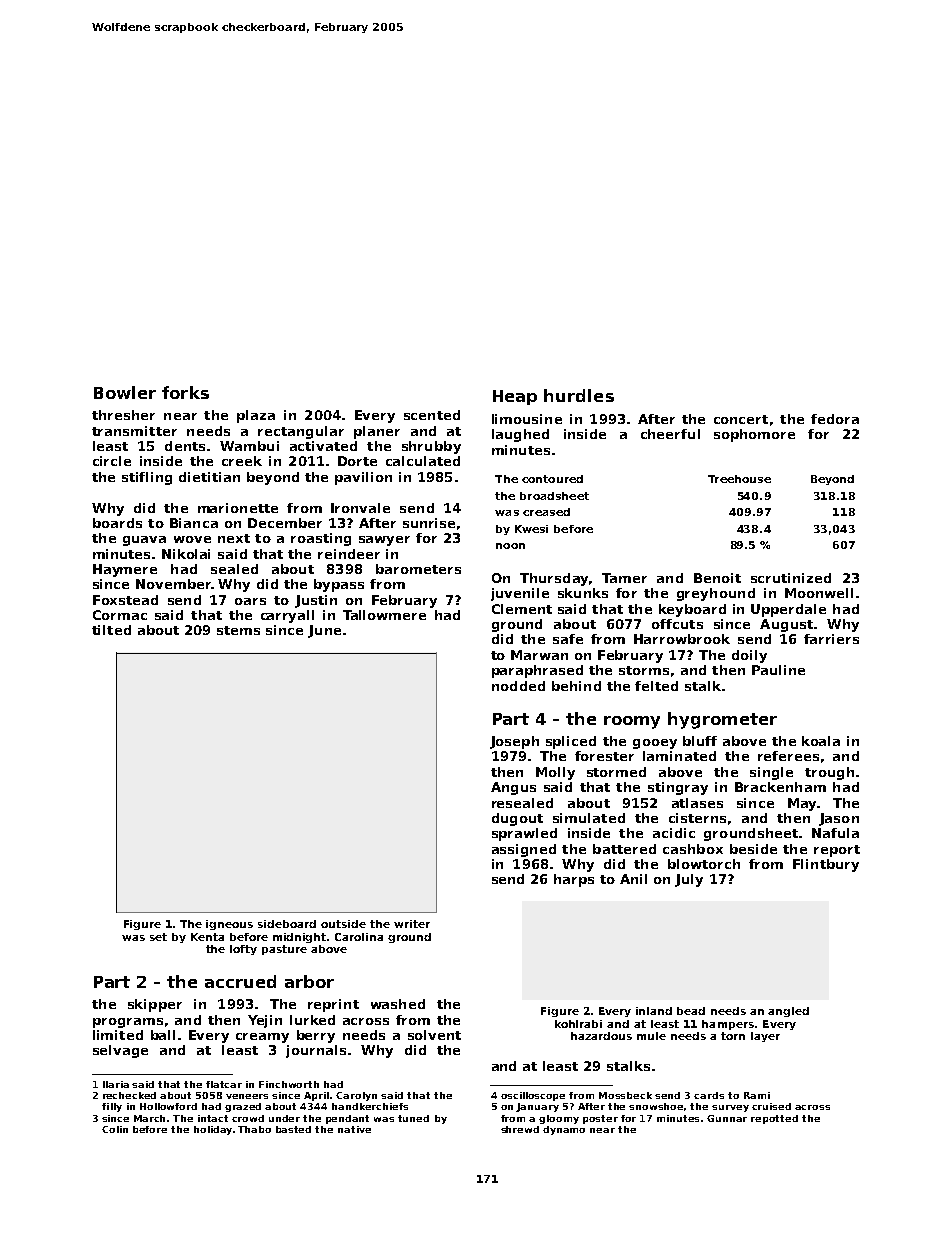  I want to click on fedora, so click(835, 419).
